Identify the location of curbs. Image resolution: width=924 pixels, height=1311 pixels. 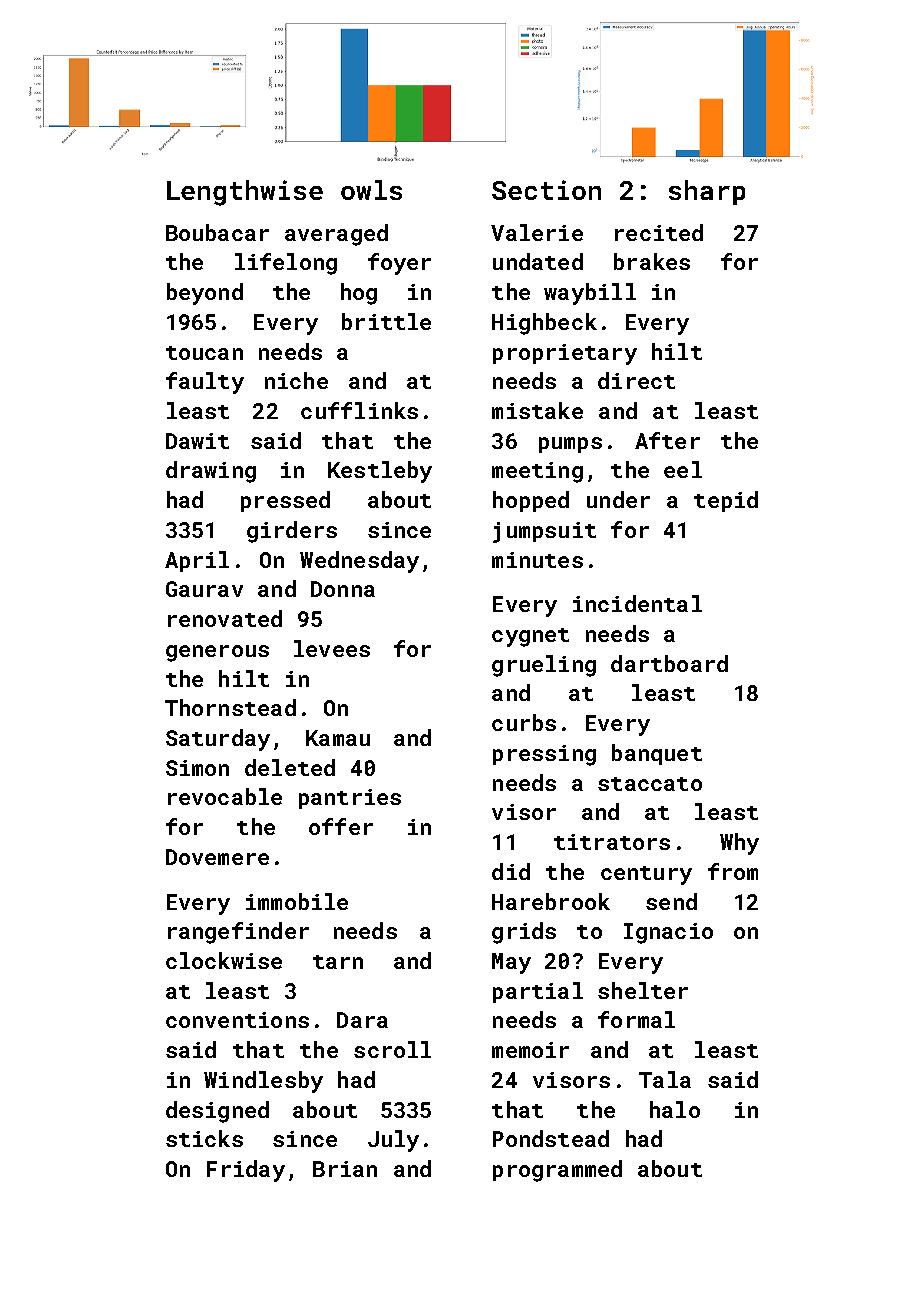
(524, 722).
